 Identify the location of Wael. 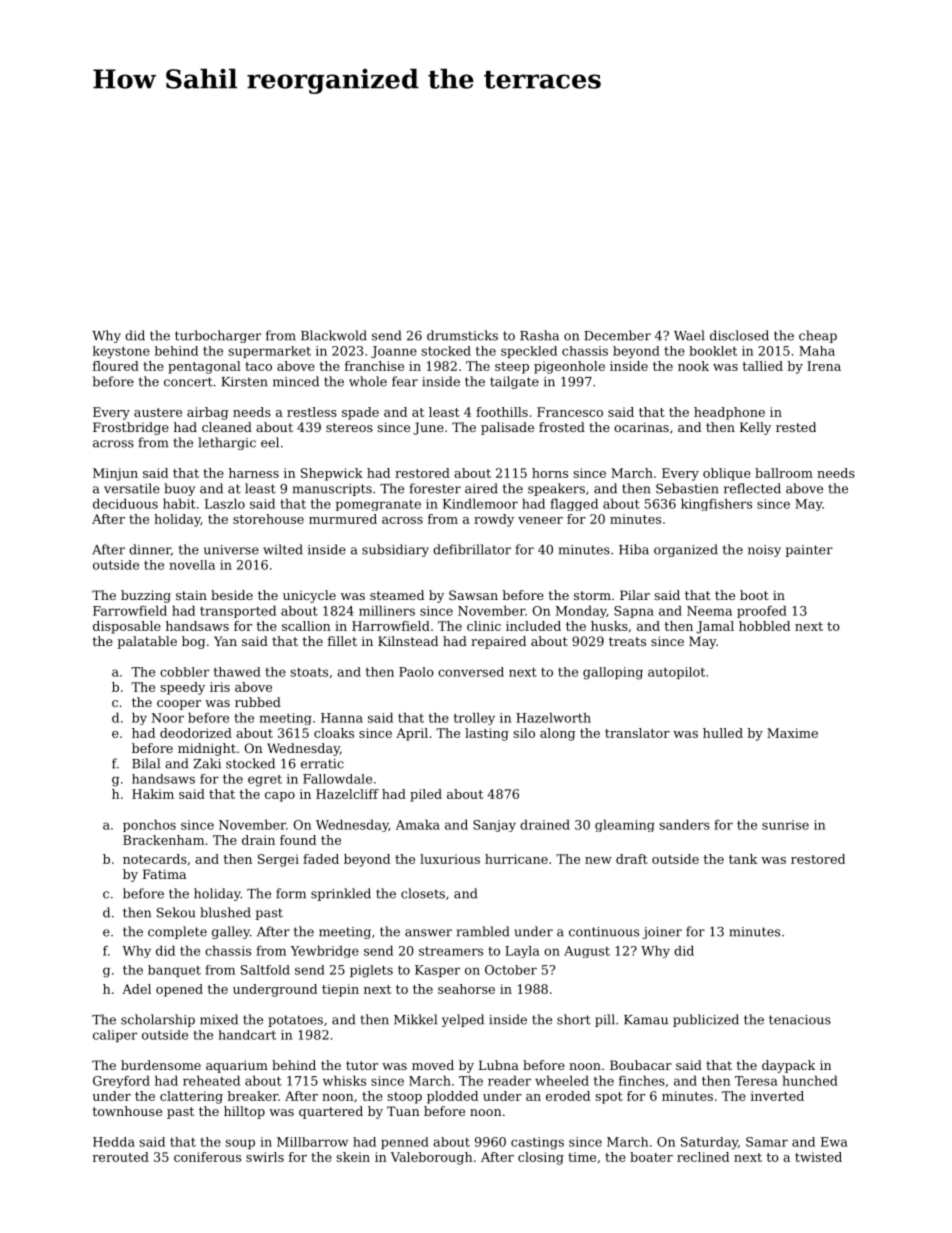
(689, 335).
